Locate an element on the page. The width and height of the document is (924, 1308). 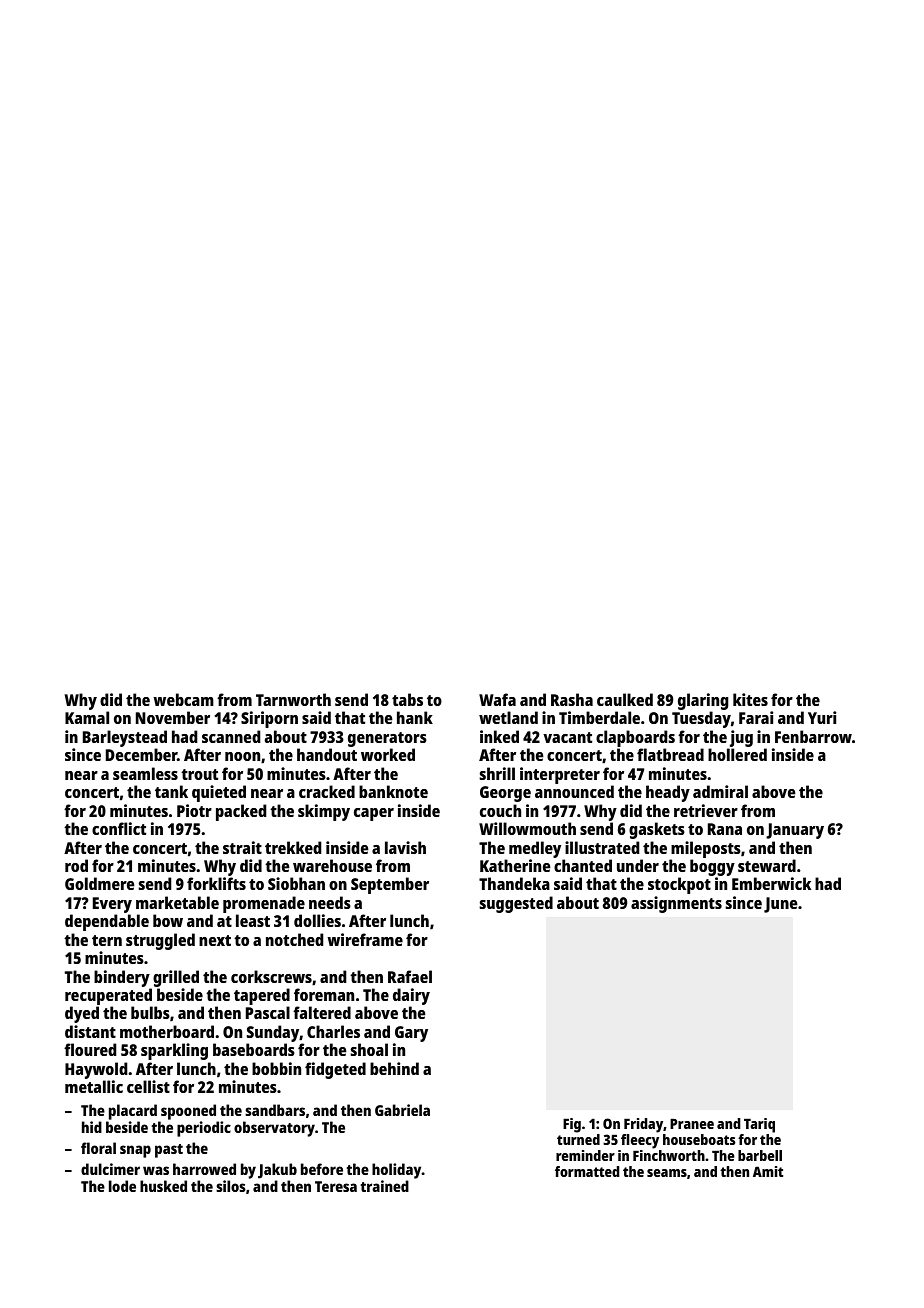
Tarnworth is located at coordinates (293, 699).
